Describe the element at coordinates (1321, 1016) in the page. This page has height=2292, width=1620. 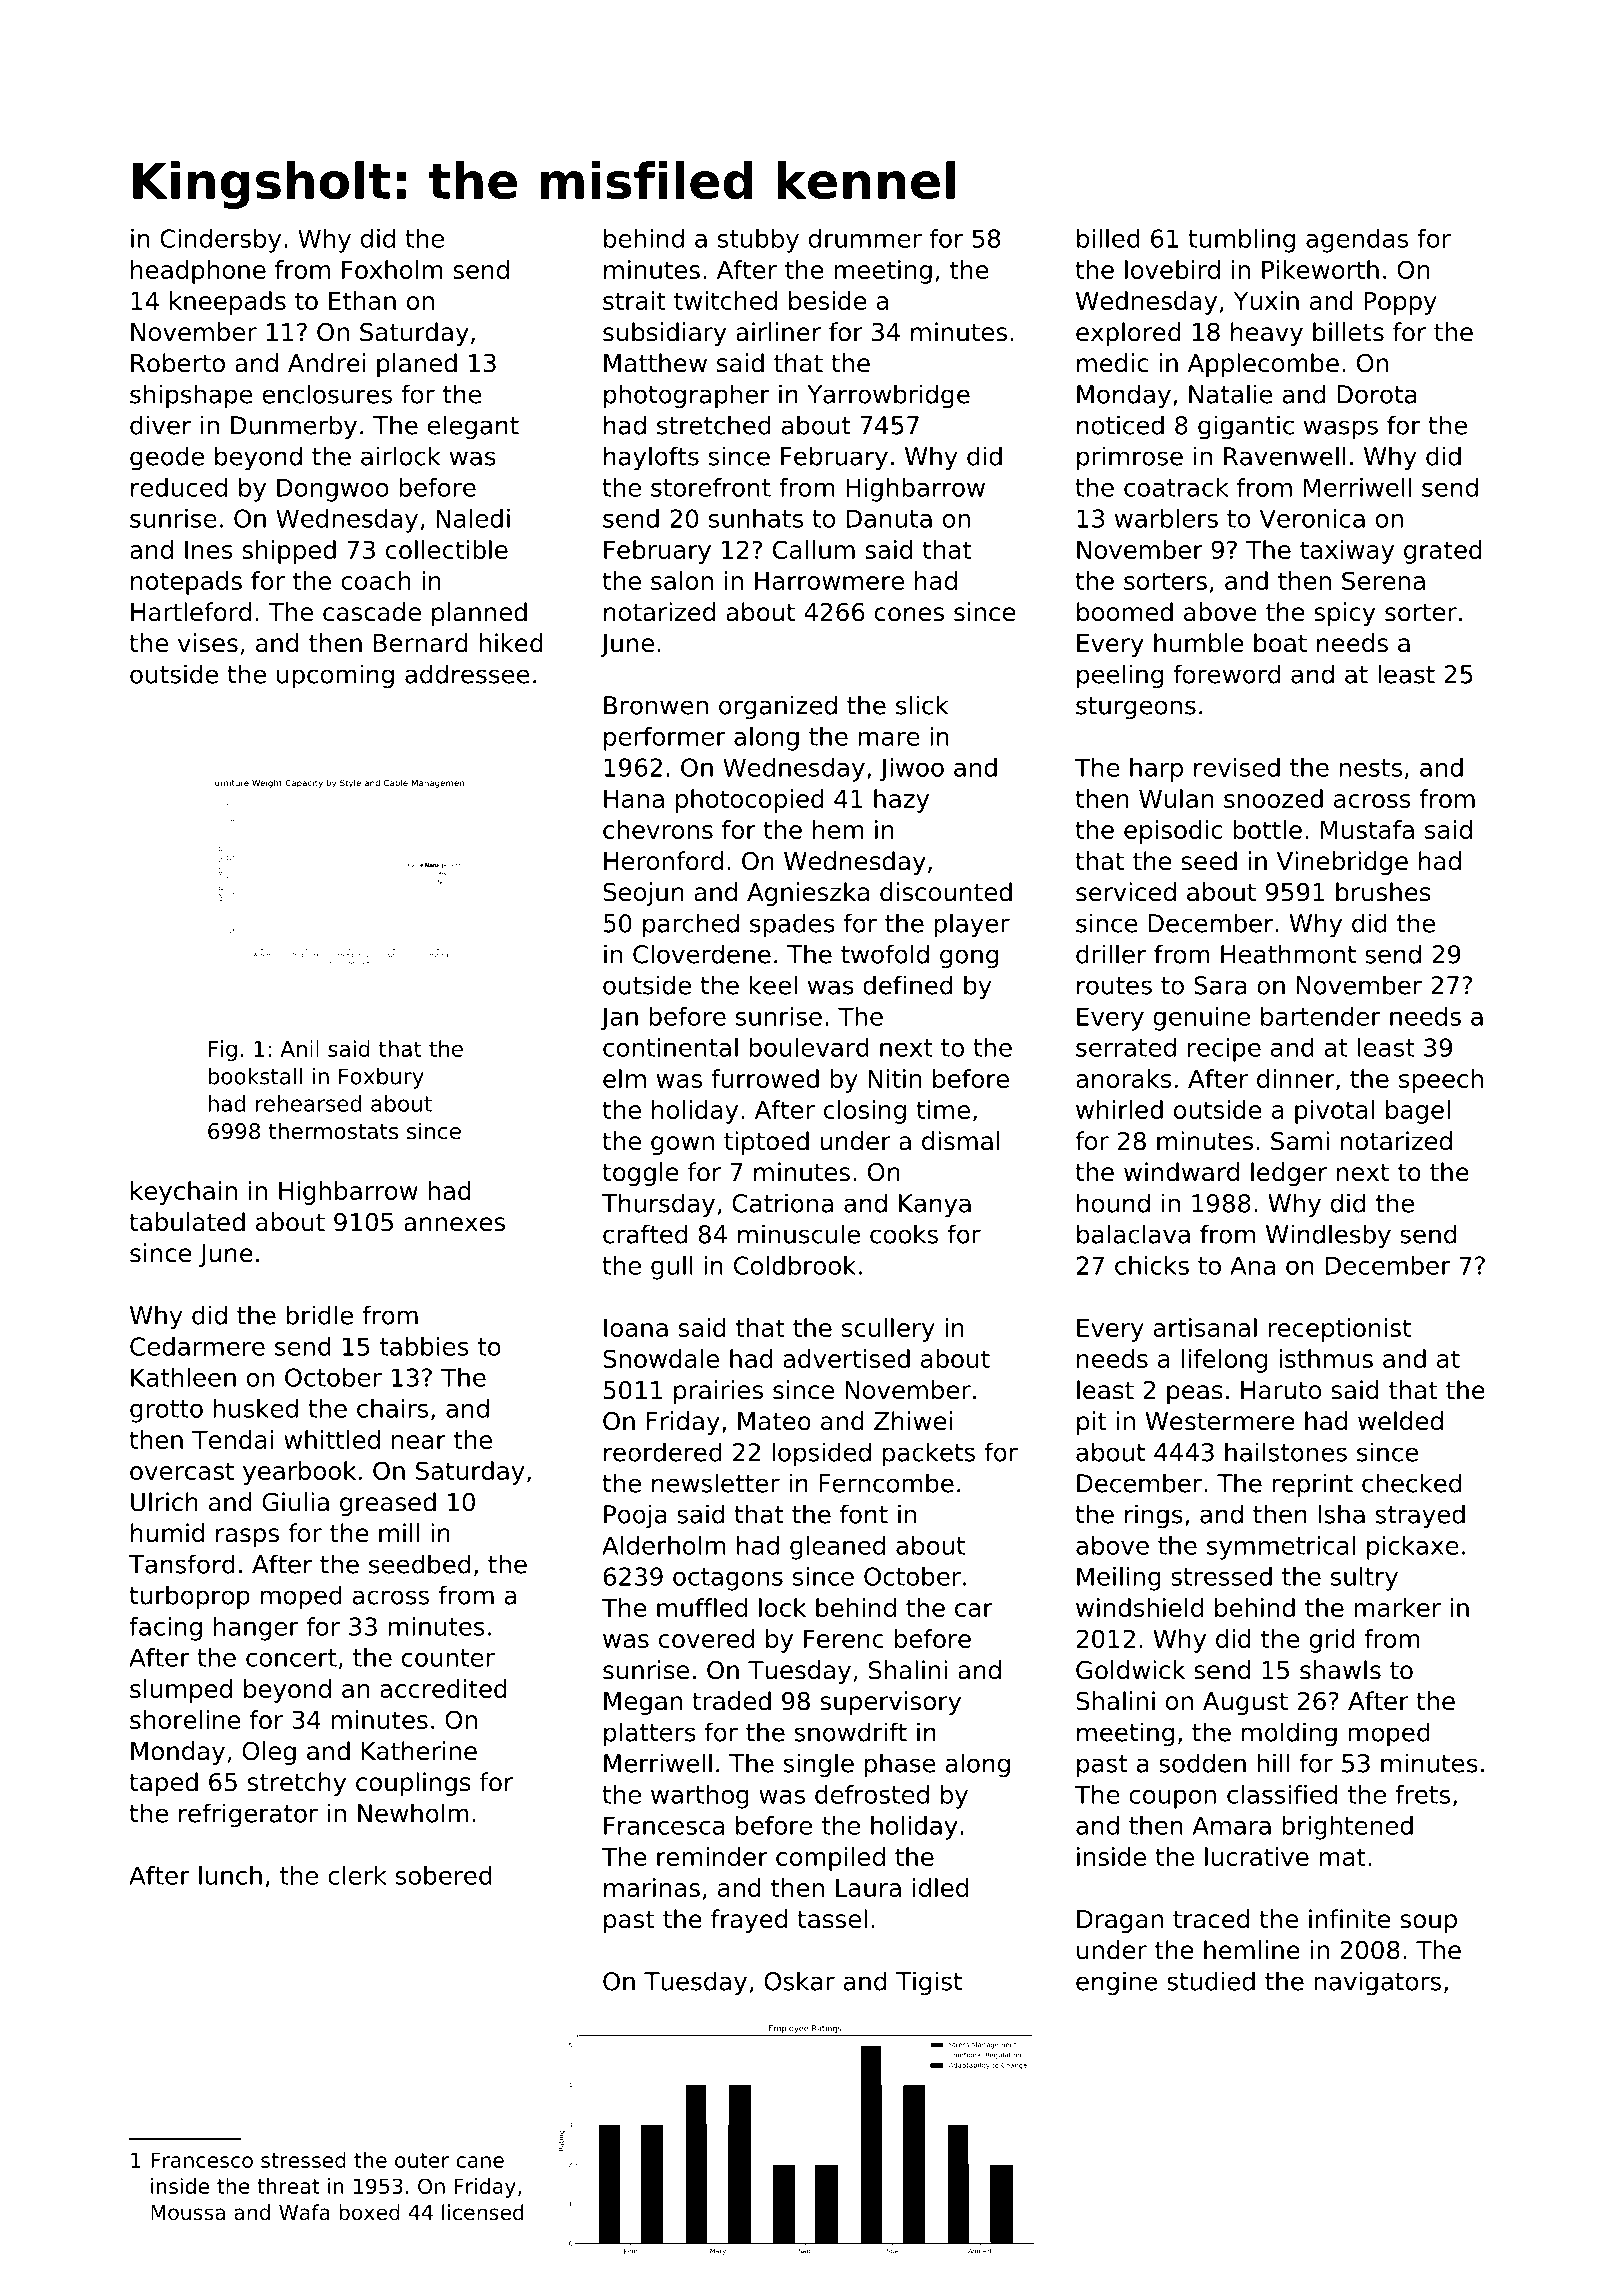
I see `bartender` at that location.
